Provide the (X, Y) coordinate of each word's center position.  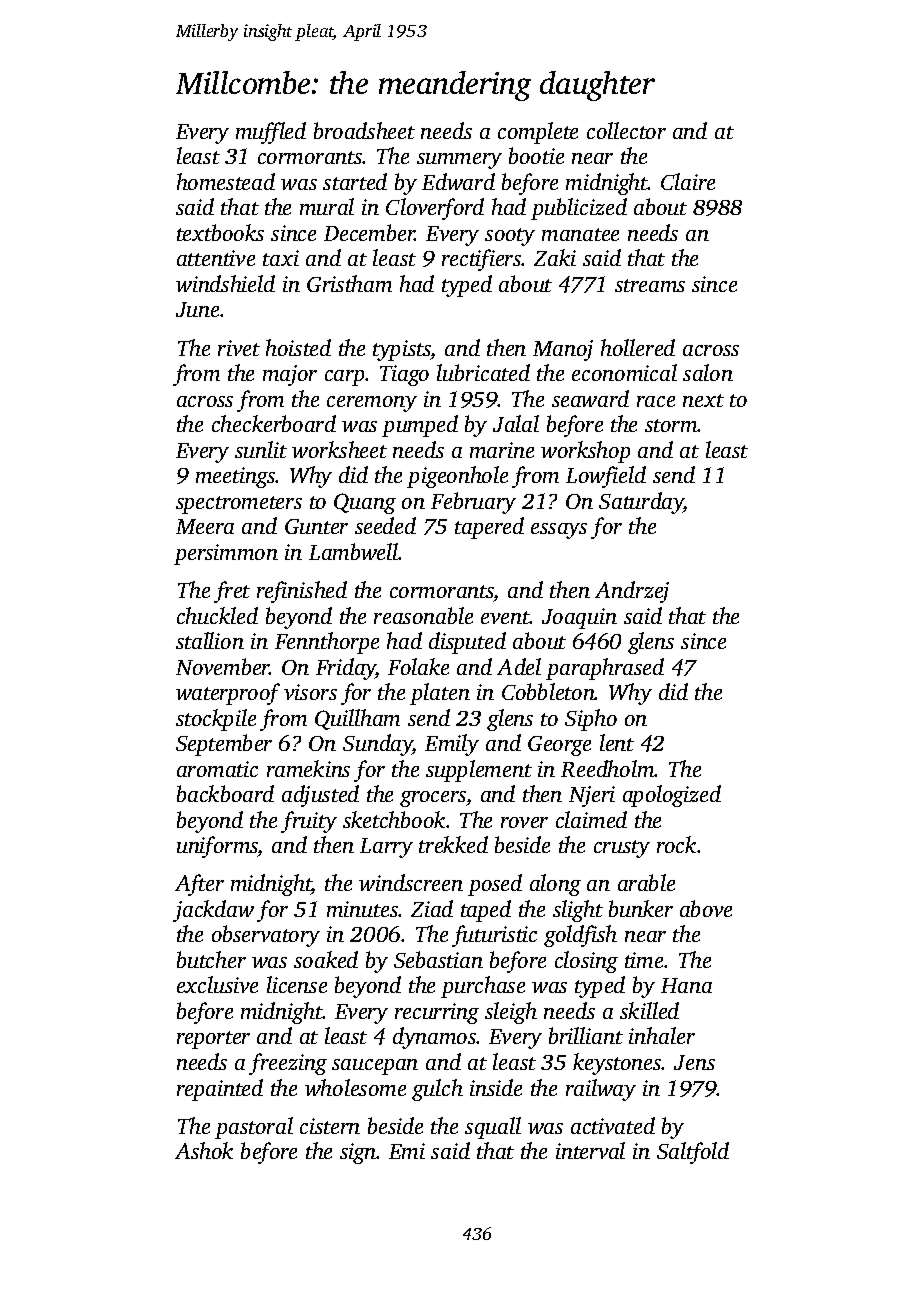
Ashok (204, 1150)
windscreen (411, 882)
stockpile (216, 720)
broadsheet (364, 130)
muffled (271, 133)
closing (586, 962)
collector (626, 130)
